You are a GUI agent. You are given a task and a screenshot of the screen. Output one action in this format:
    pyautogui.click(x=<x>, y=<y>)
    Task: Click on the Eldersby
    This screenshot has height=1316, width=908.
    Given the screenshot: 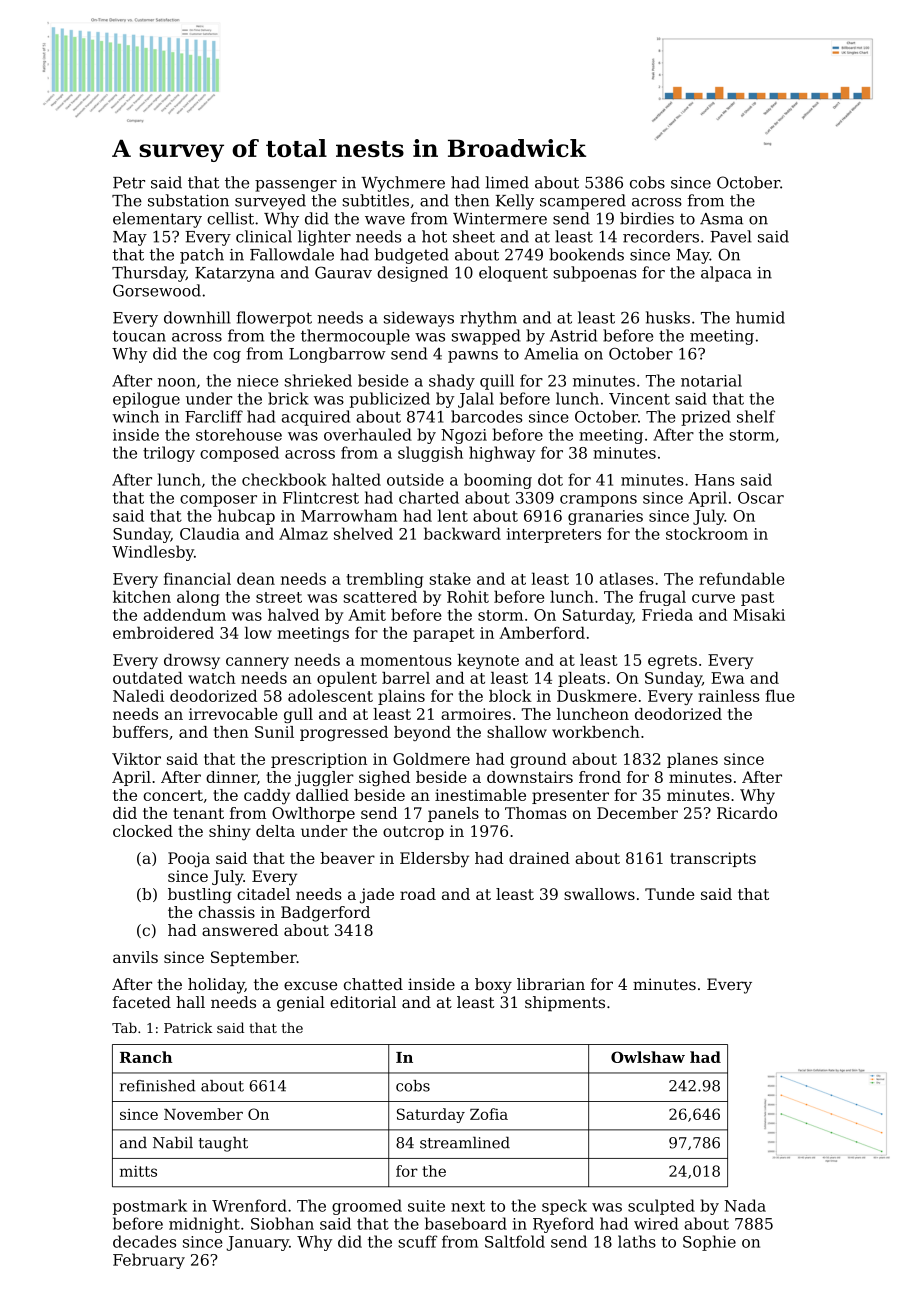 What is the action you would take?
    pyautogui.click(x=434, y=860)
